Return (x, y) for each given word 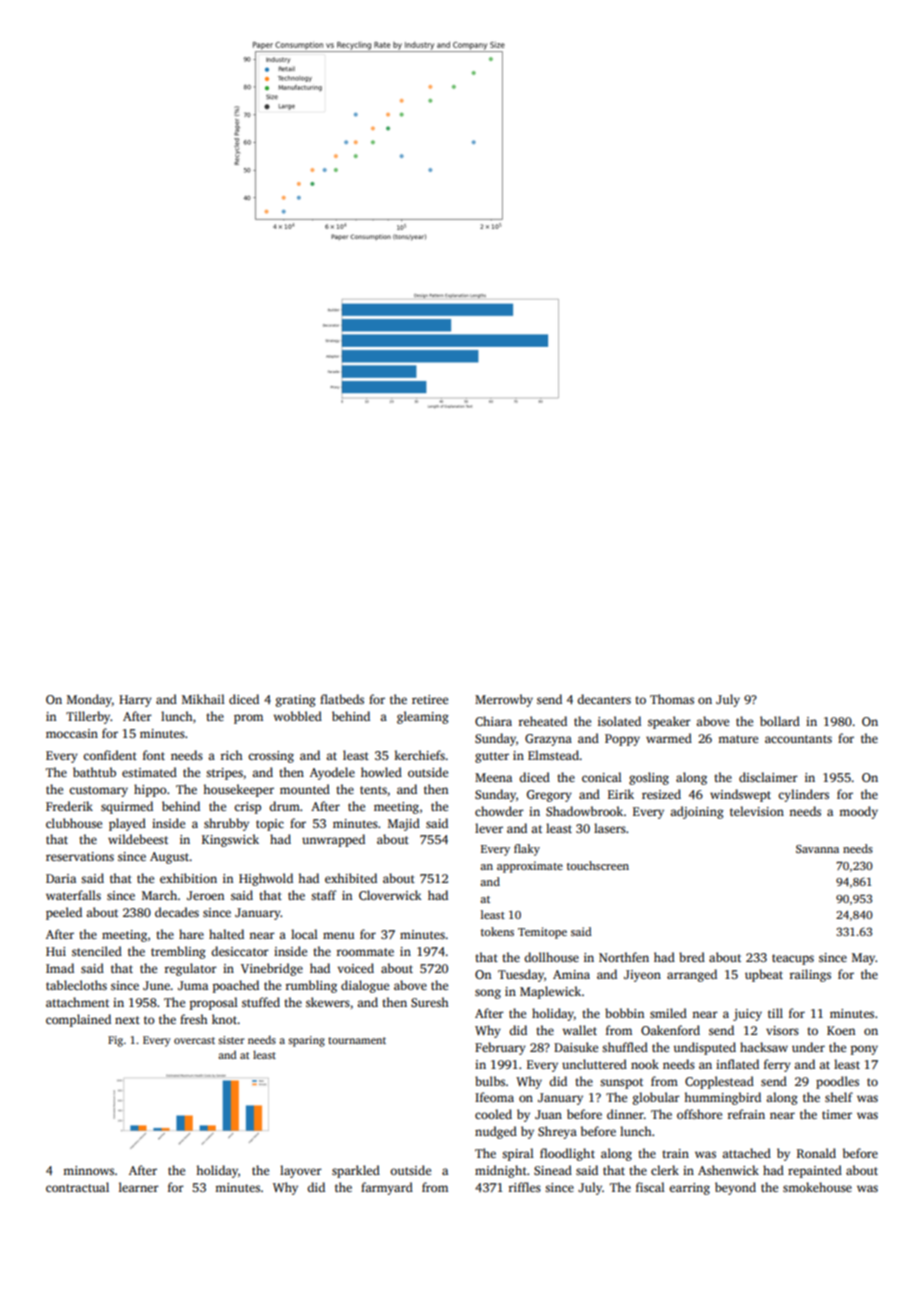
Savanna (817, 849)
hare (191, 934)
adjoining (697, 812)
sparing (306, 1041)
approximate (530, 867)
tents (373, 790)
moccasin (72, 733)
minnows (88, 1170)
